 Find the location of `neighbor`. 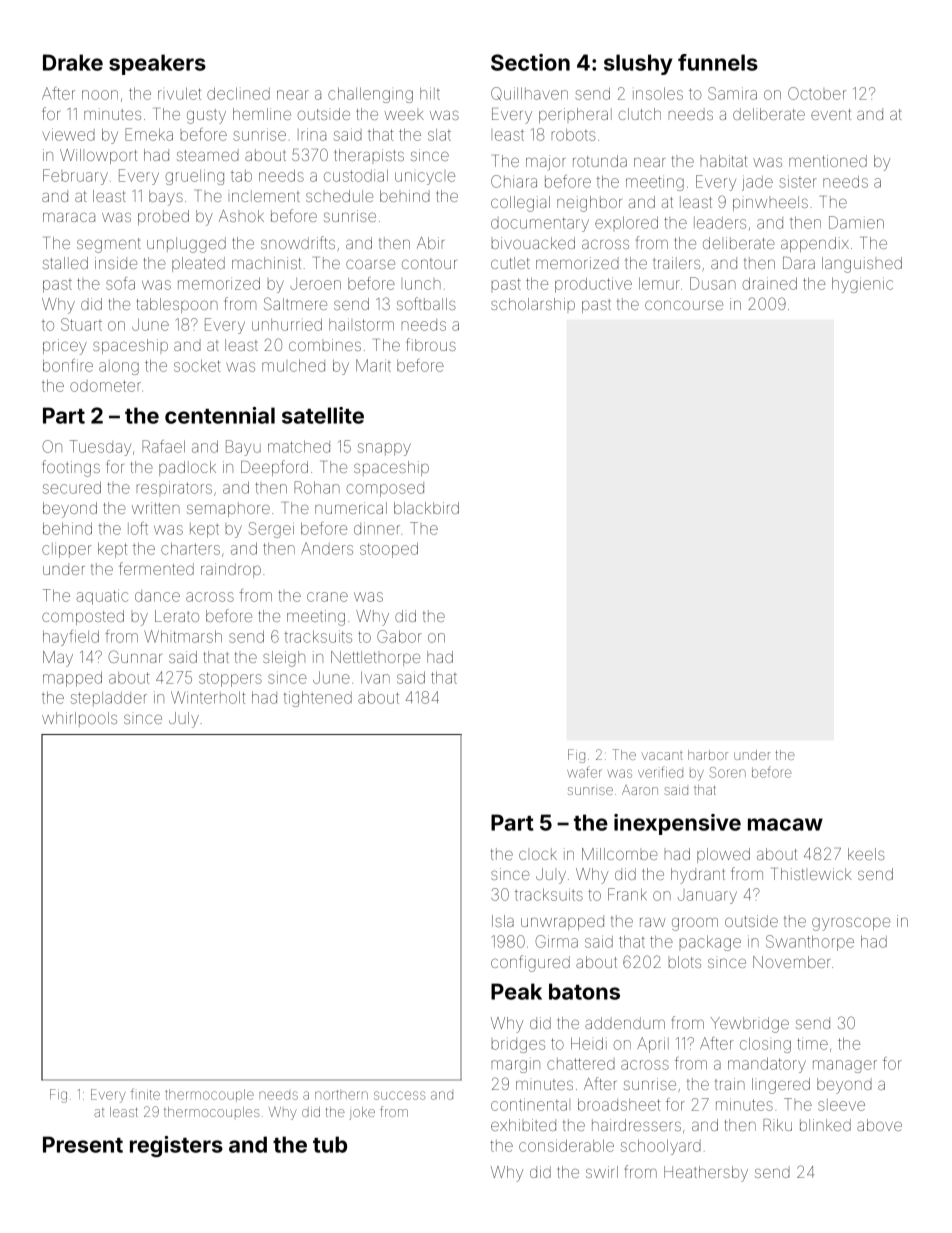

neighbor is located at coordinates (589, 204).
